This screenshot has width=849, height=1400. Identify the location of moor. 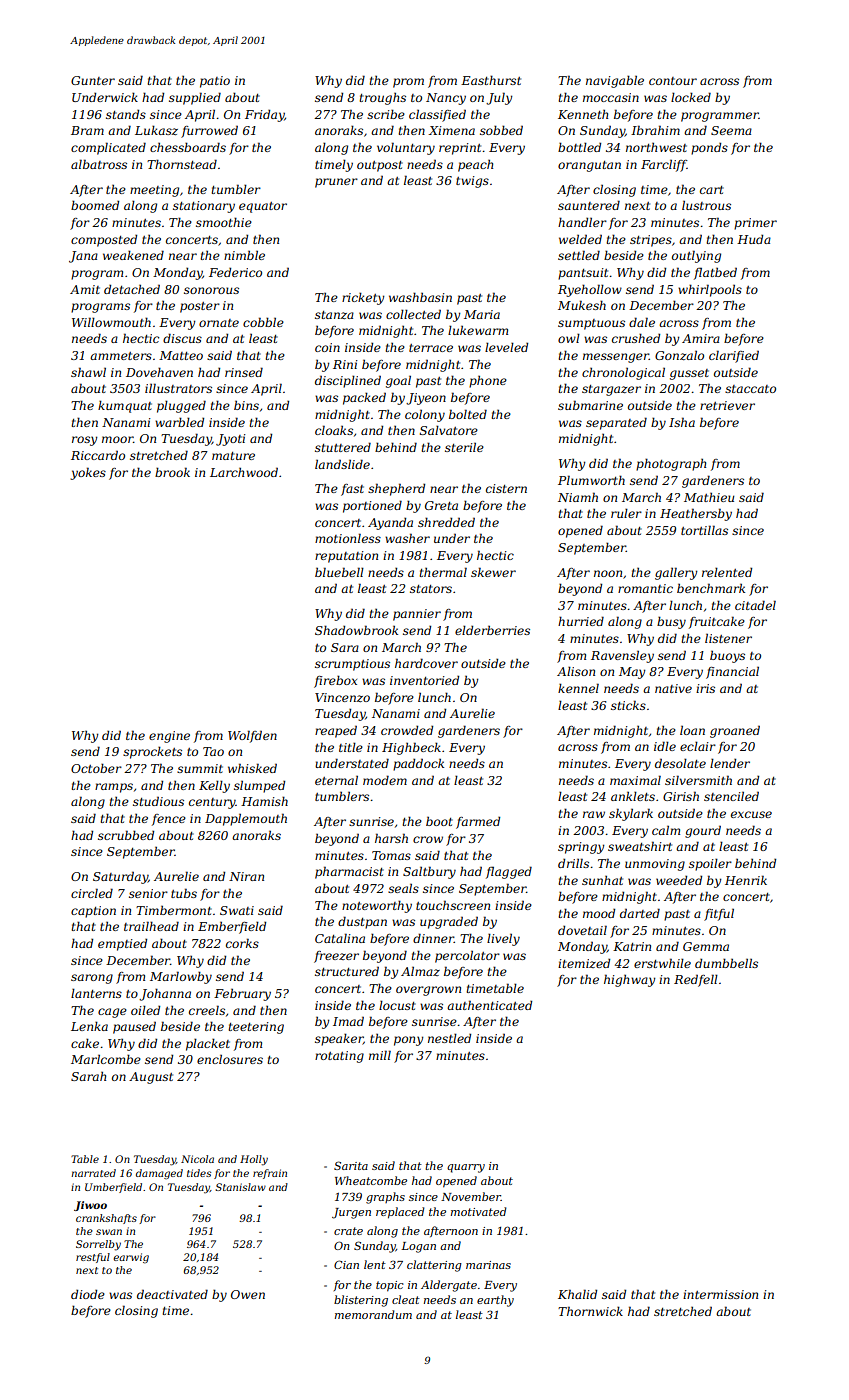
(117, 439).
